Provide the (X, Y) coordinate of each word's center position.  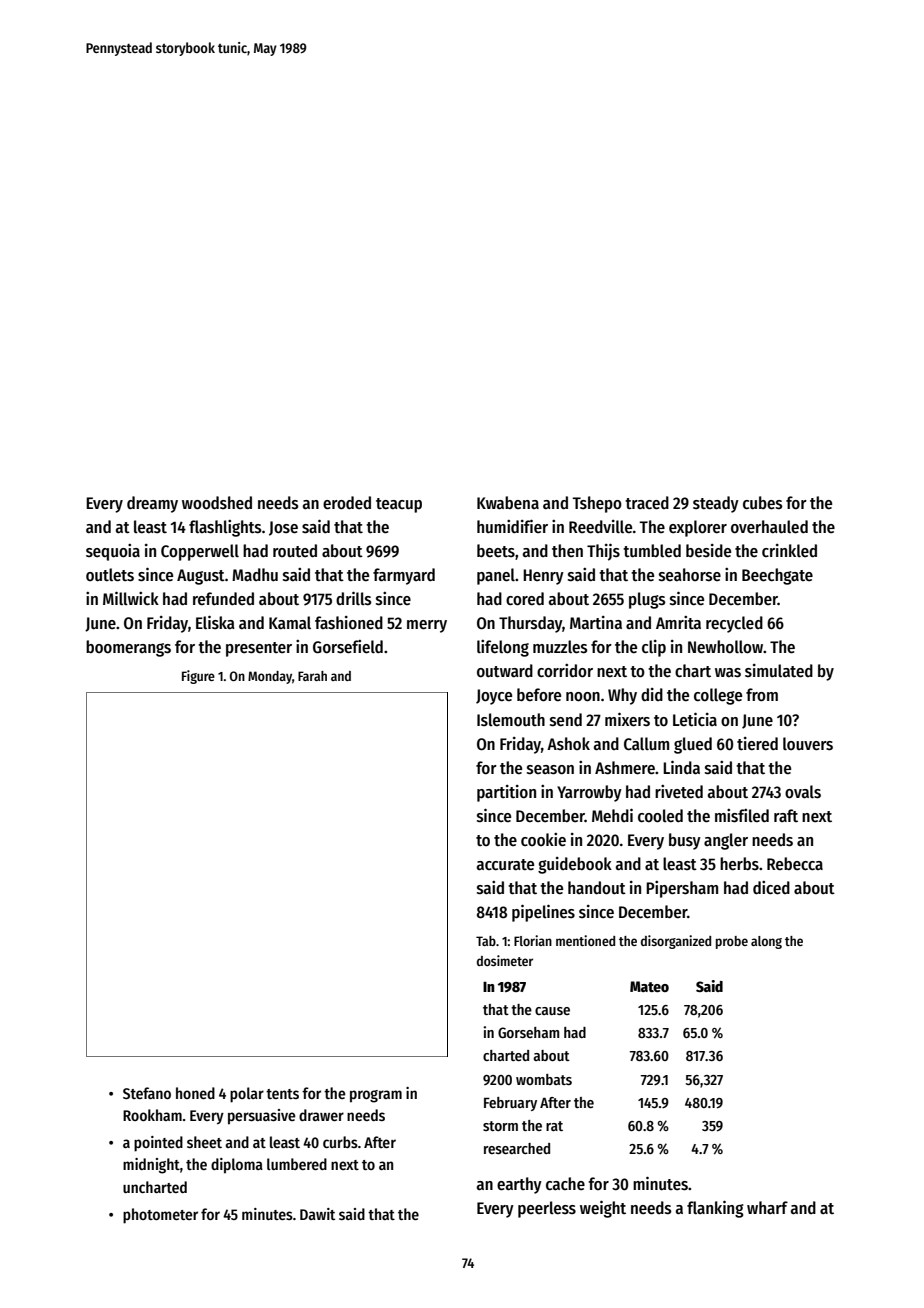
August (201, 577)
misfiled (742, 816)
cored (525, 599)
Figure (198, 677)
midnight (151, 1166)
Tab (486, 941)
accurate (505, 865)
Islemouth (511, 720)
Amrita (678, 623)
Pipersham (682, 889)
